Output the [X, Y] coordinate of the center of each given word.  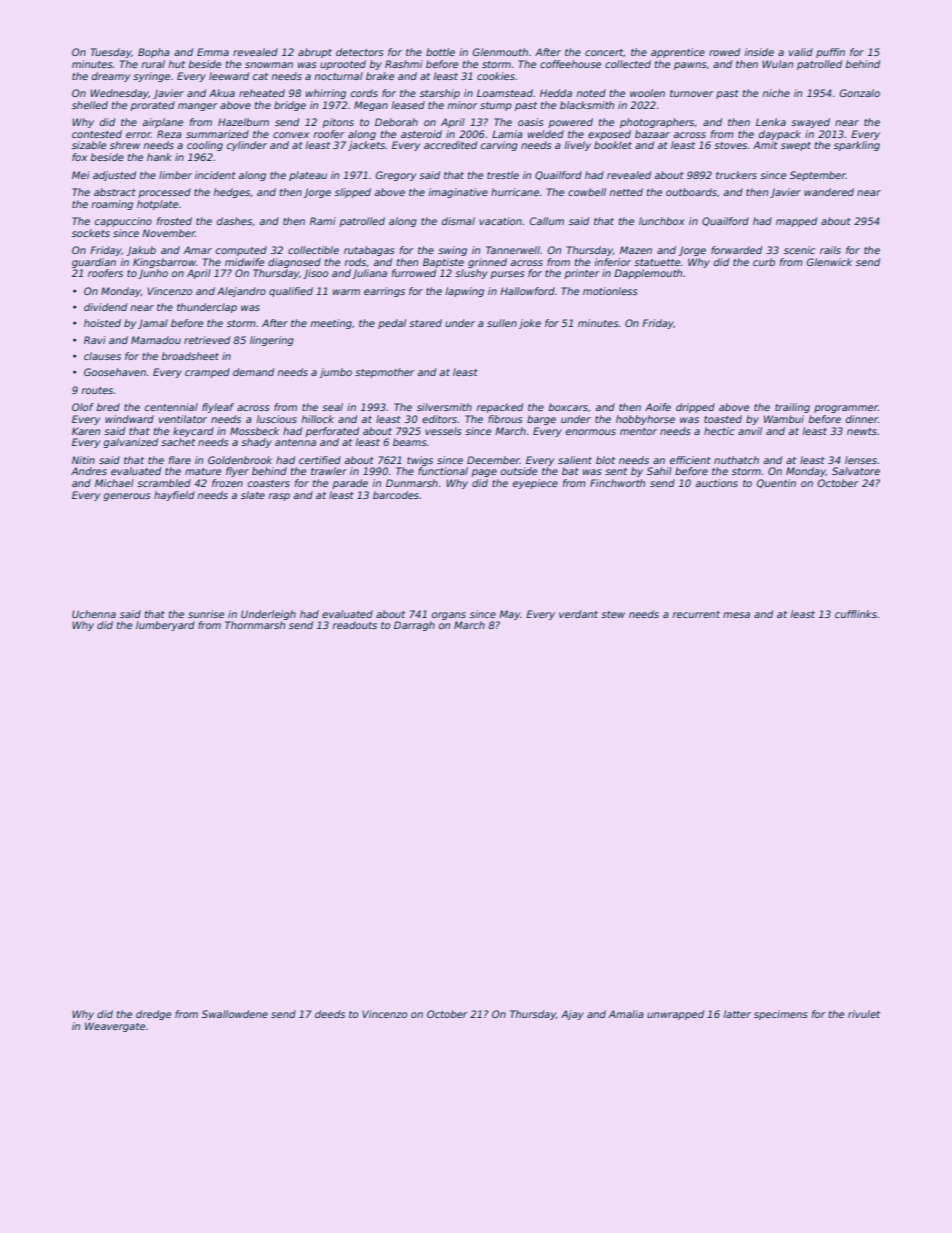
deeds [330, 1014]
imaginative [458, 193]
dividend [105, 307]
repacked [500, 408]
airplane [163, 123]
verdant [578, 614]
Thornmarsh [255, 625]
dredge [153, 1015]
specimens [780, 1015]
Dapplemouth [648, 274]
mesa [736, 615]
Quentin [776, 483]
